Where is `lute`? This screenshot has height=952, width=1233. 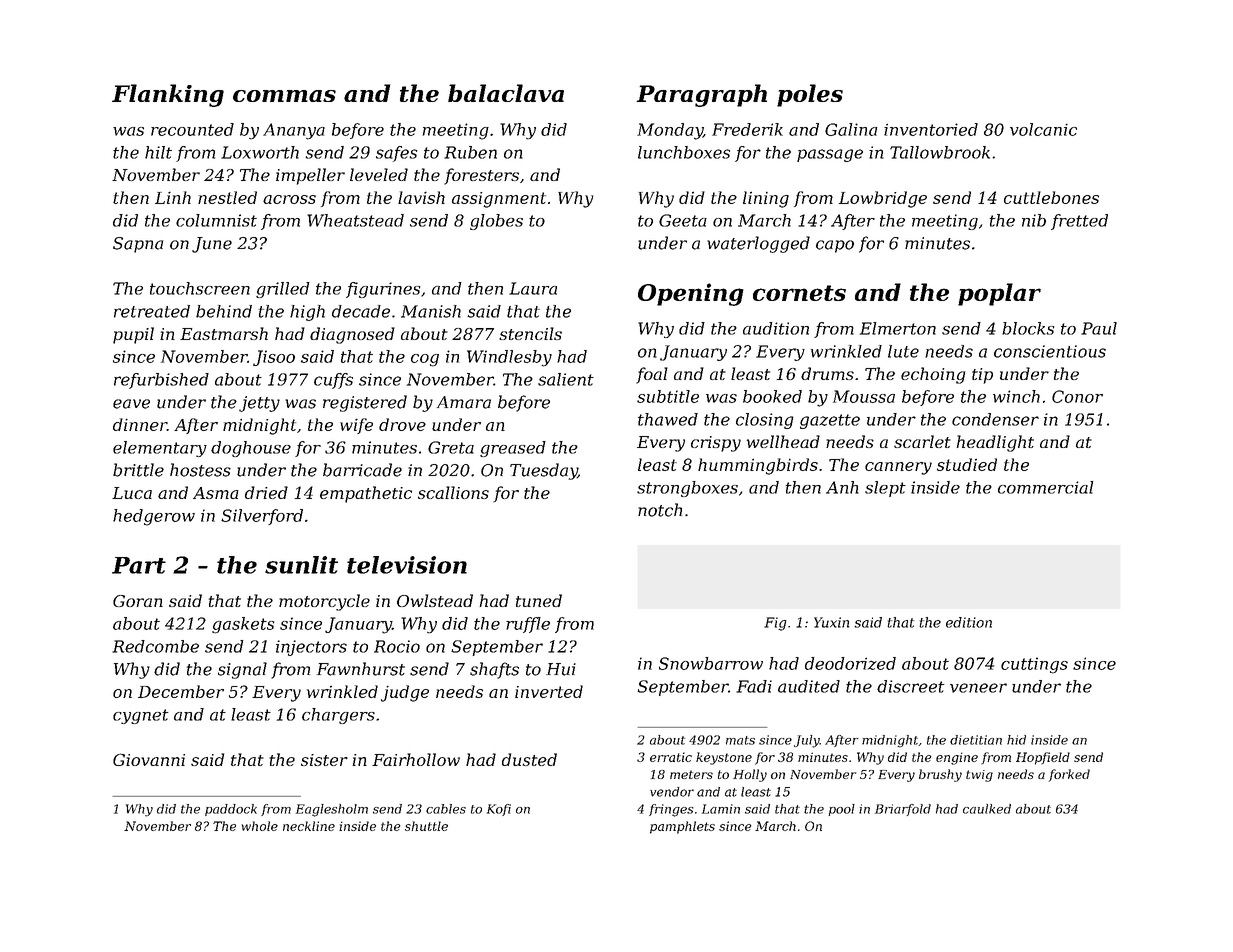
lute is located at coordinates (903, 351).
